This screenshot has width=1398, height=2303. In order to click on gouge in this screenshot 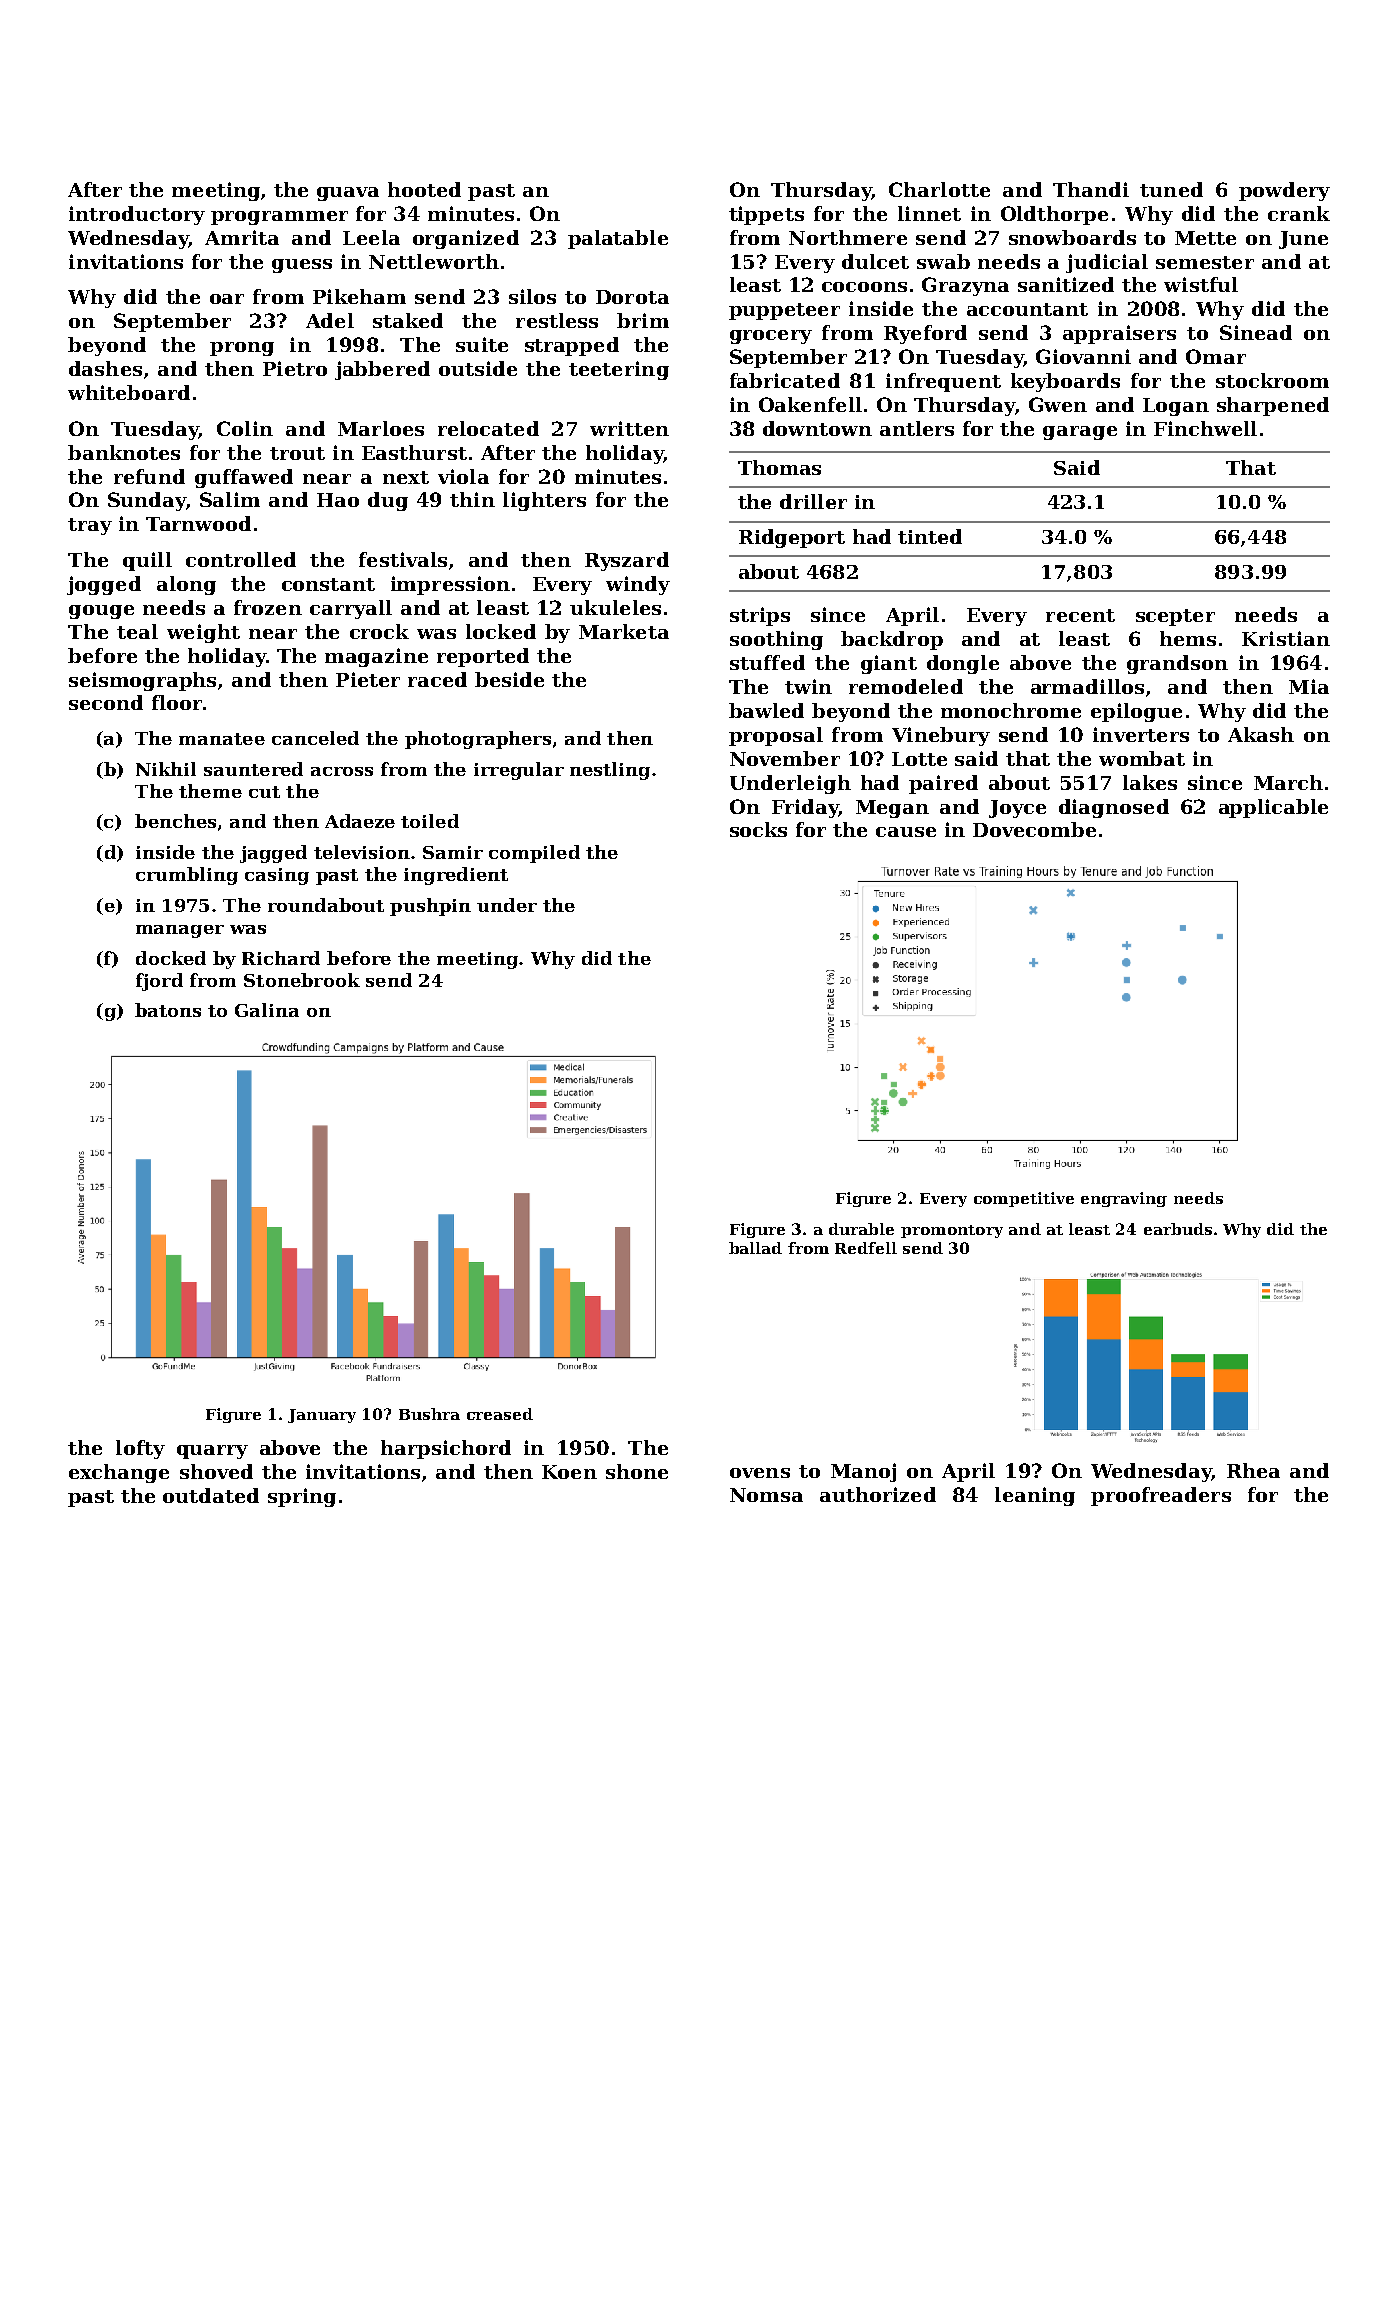, I will do `click(101, 612)`.
